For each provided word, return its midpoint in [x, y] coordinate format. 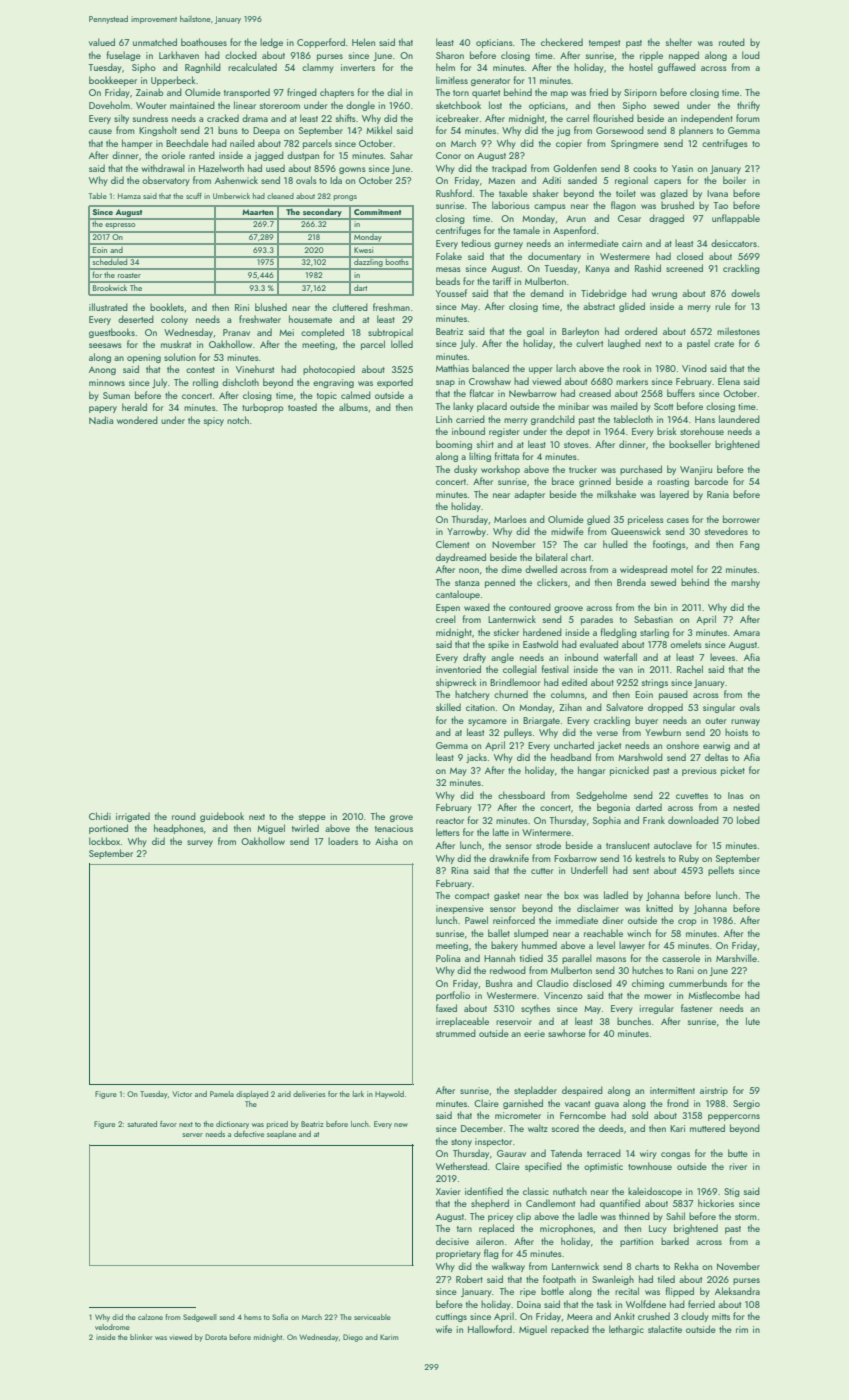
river [738, 1166]
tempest [604, 44]
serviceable [372, 1317]
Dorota [216, 1337]
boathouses [204, 42]
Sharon [450, 55]
